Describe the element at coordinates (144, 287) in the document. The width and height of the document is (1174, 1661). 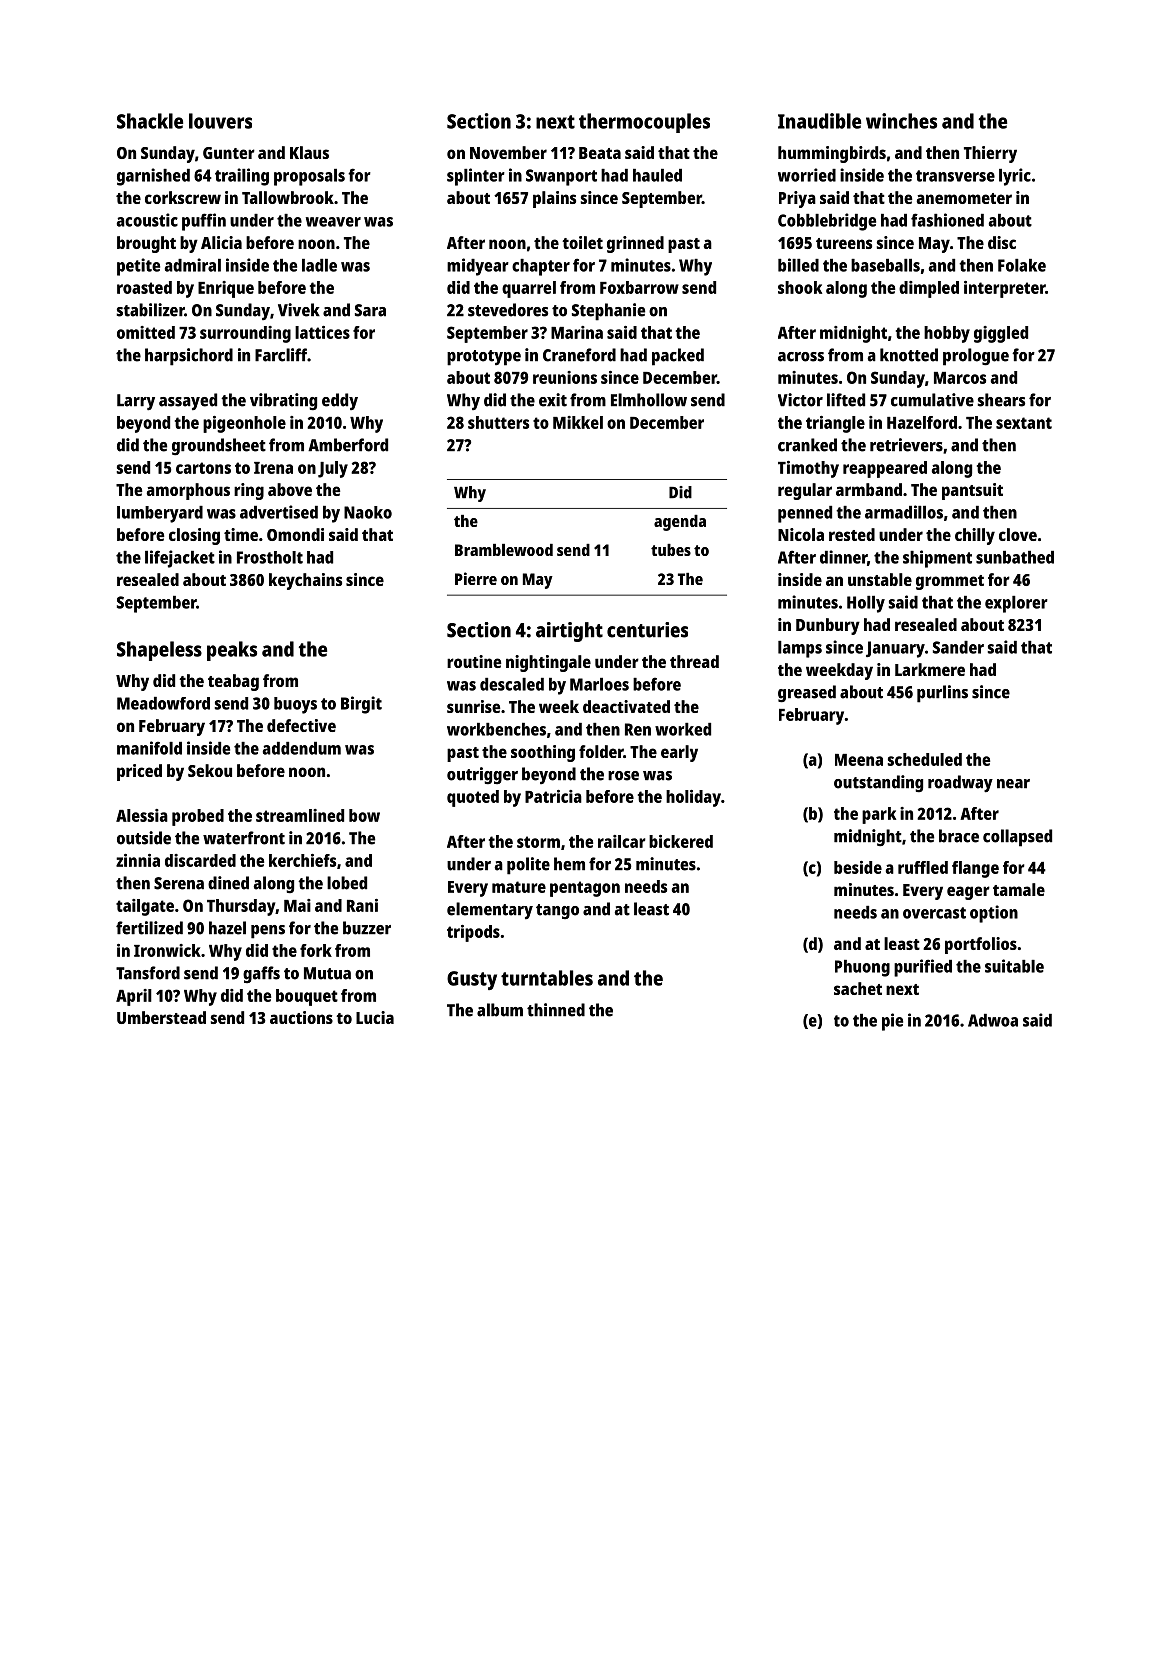
I see `roasted` at that location.
